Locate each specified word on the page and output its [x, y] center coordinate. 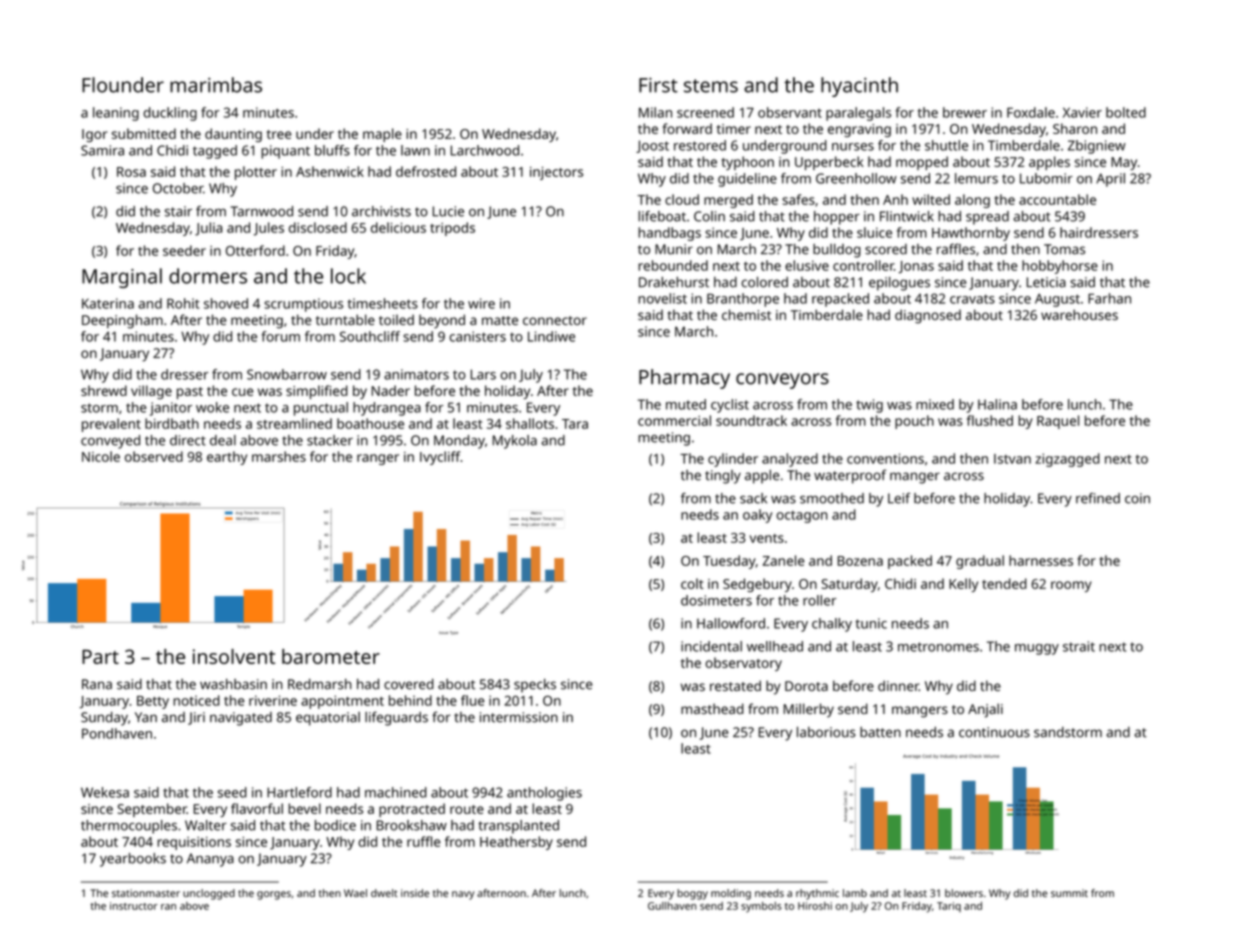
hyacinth [859, 87]
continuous [994, 732]
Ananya [210, 860]
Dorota [806, 686]
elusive [807, 265]
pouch [914, 422]
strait [1079, 646]
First [658, 85]
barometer [331, 656]
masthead [712, 708]
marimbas [216, 85]
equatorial [328, 719]
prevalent [111, 425]
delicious [398, 227]
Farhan [1109, 298]
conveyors [782, 381]
